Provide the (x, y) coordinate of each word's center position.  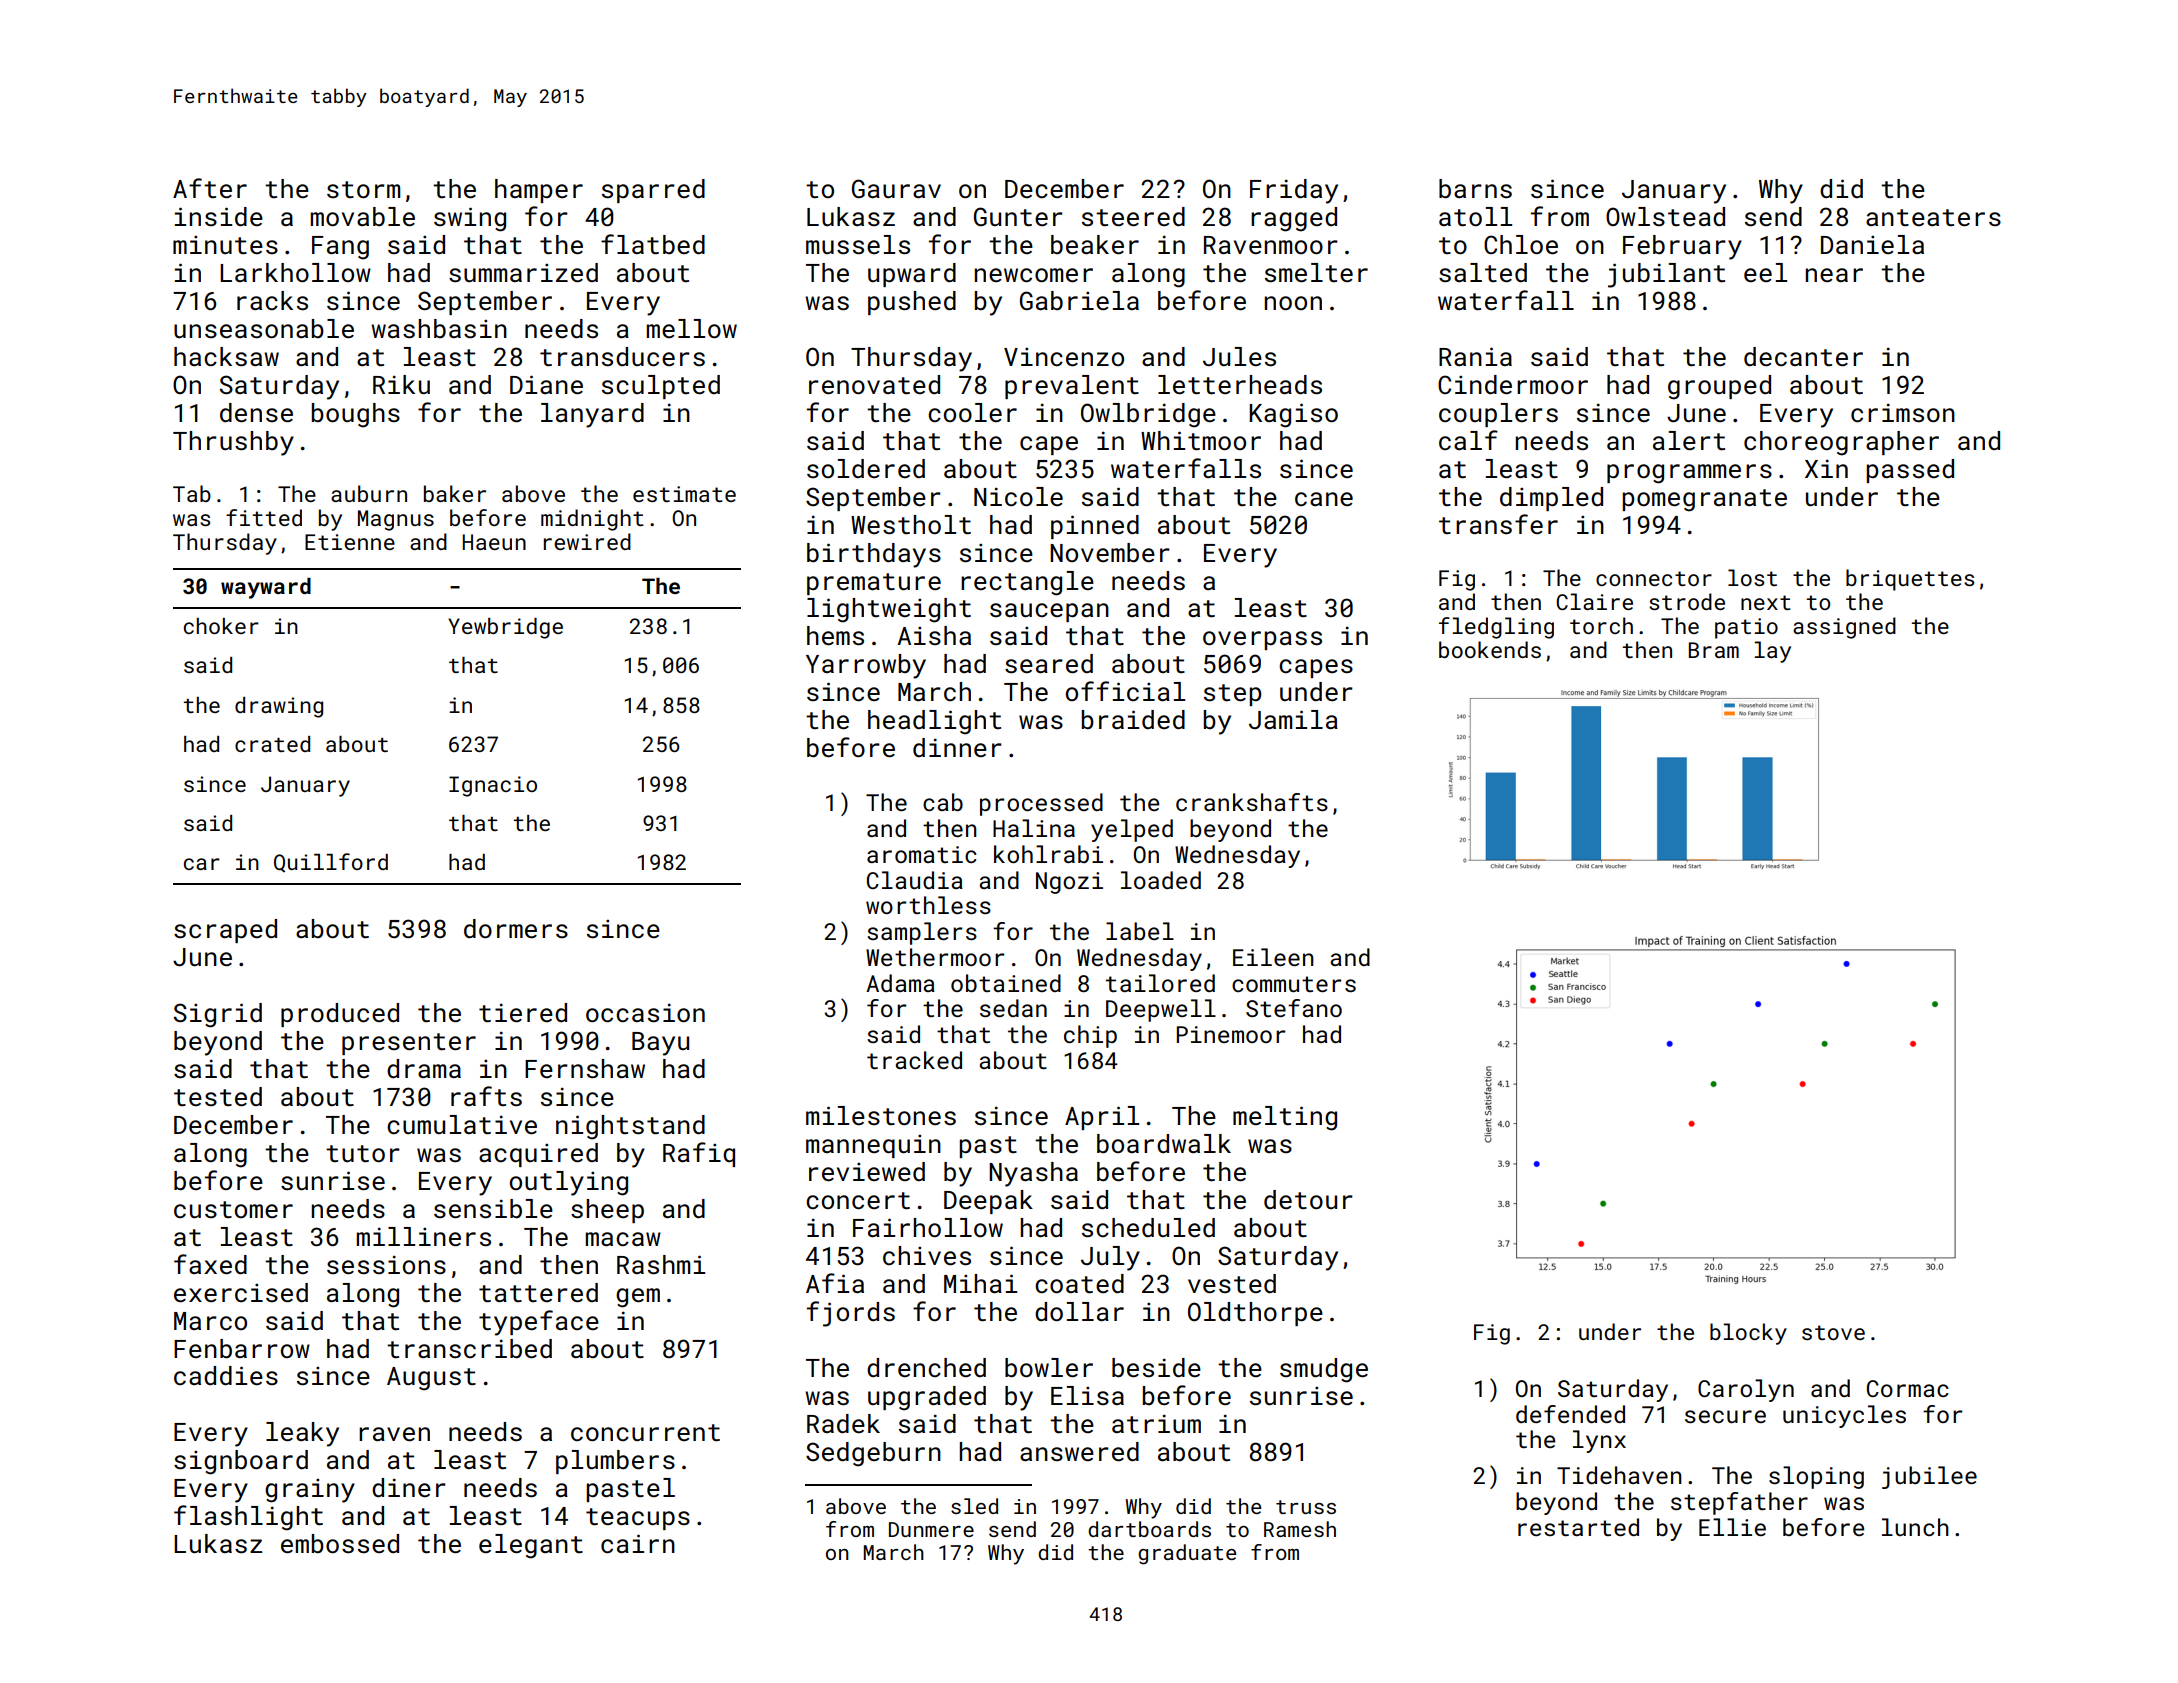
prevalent (1072, 387)
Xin (1826, 468)
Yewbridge (505, 628)
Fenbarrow (242, 1349)
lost (1752, 577)
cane (1324, 499)
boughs (356, 415)
